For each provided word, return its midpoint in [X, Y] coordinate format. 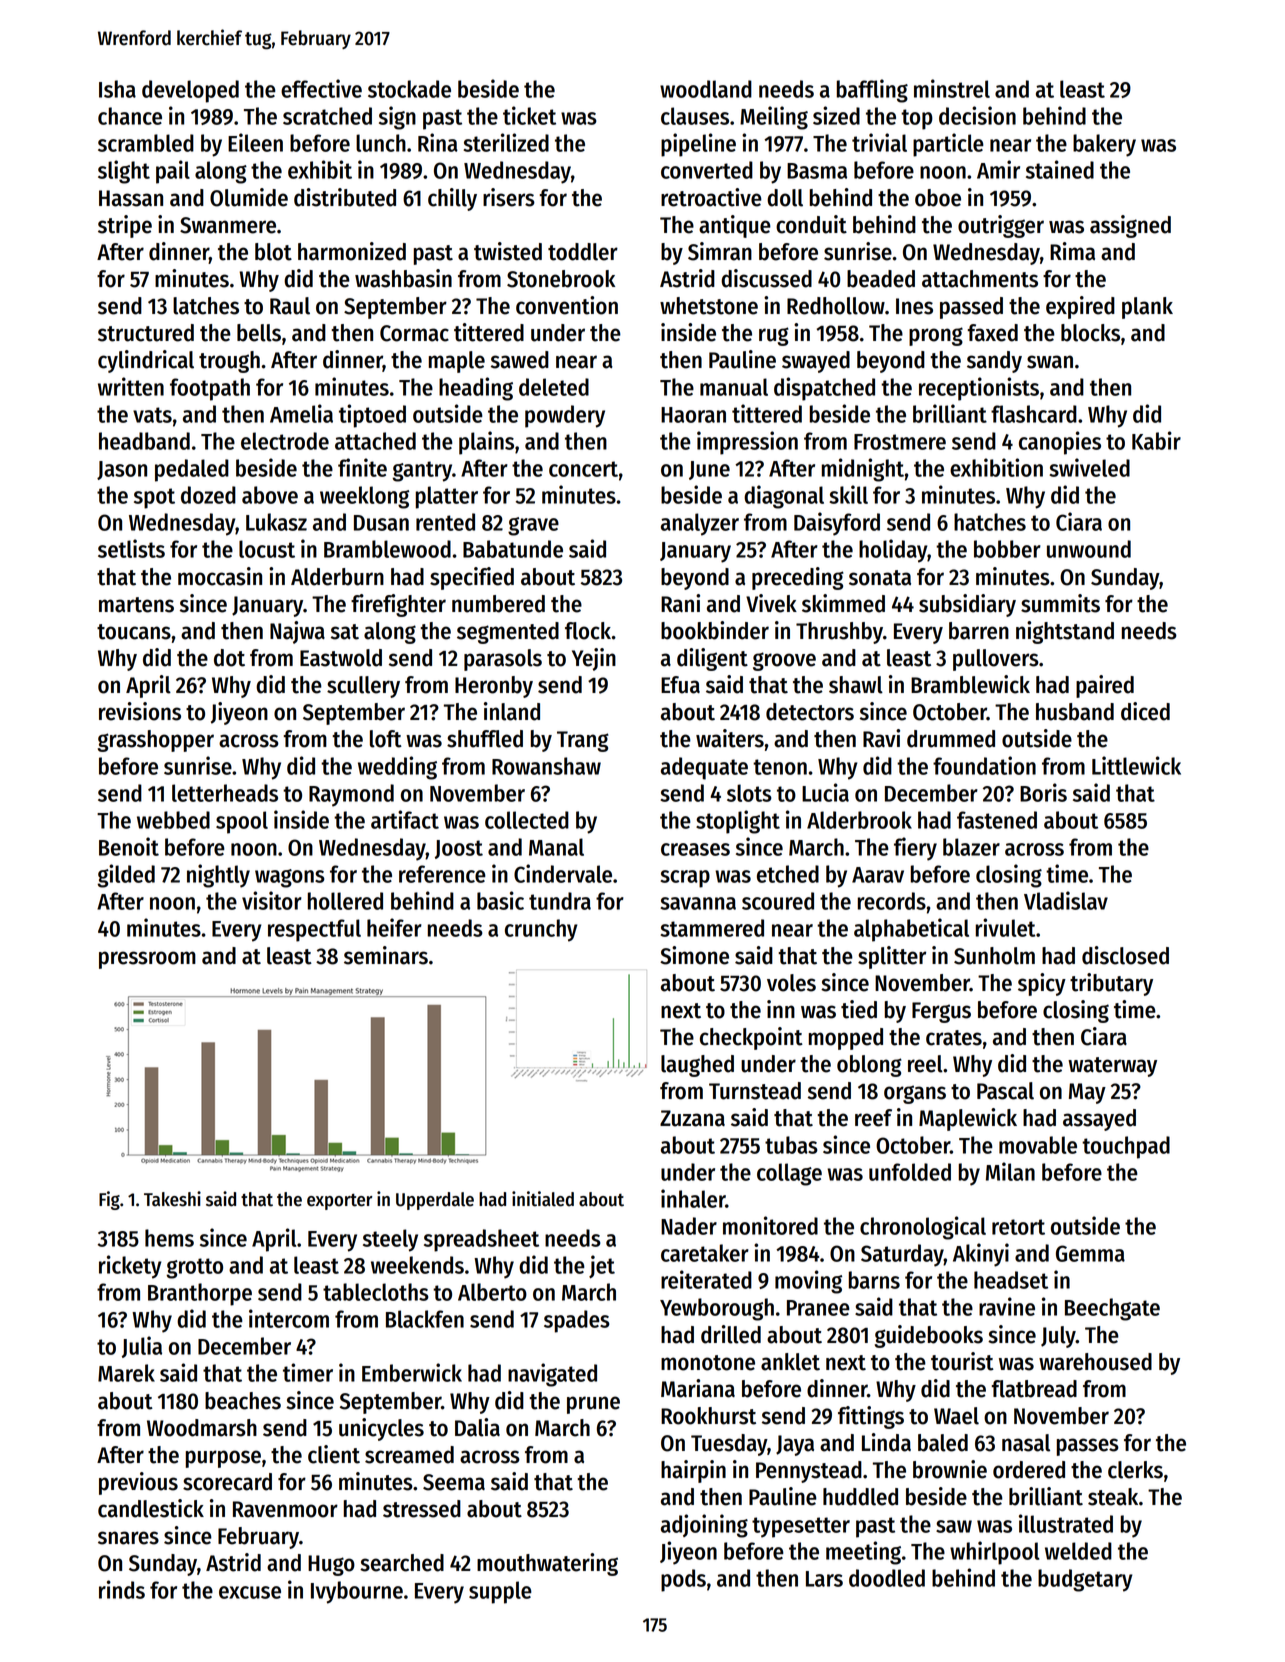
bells [259, 333]
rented [445, 522]
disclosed [1125, 955]
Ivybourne [357, 1592]
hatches [990, 522]
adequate [704, 768]
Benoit [129, 846]
